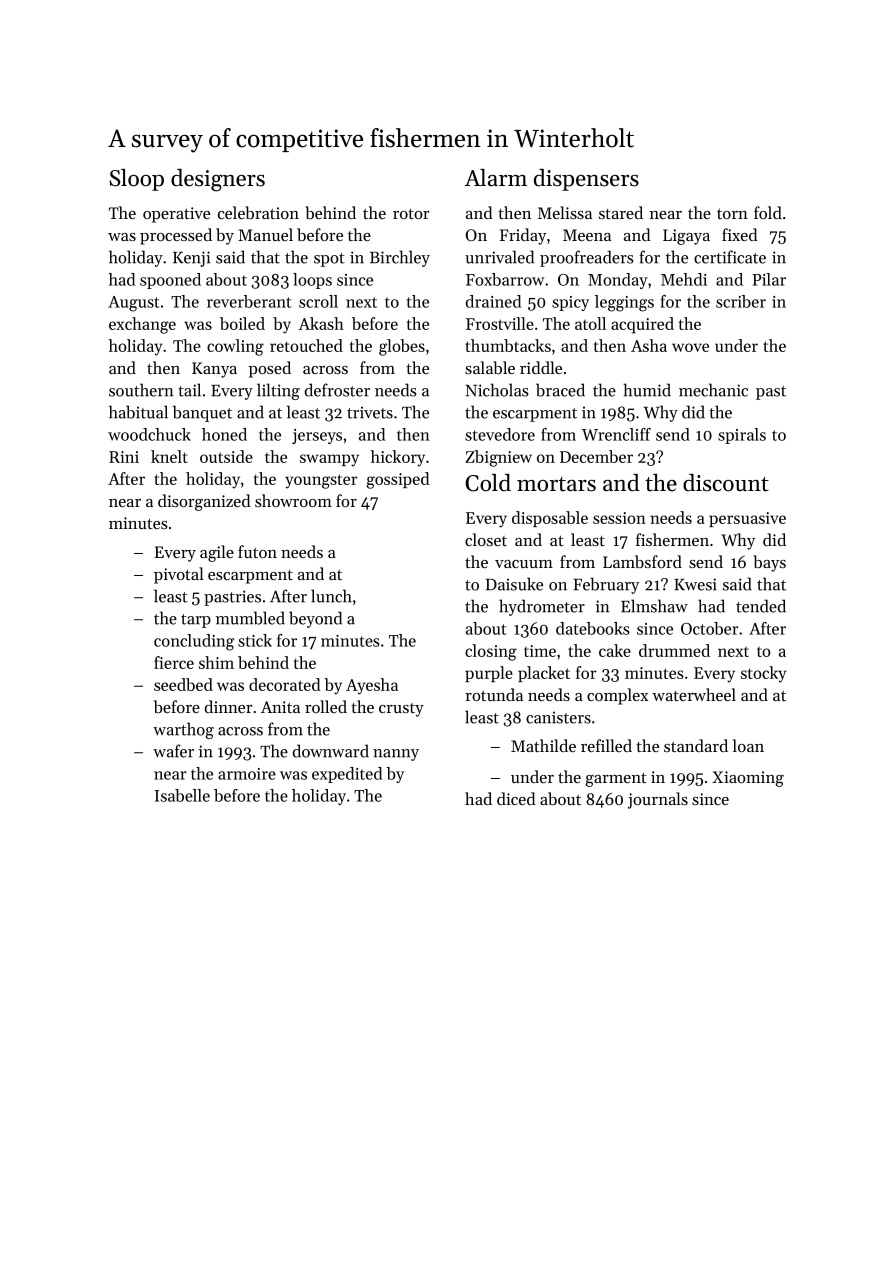 The height and width of the screenshot is (1270, 895). What do you see at coordinates (249, 301) in the screenshot?
I see `reverberant` at bounding box center [249, 301].
